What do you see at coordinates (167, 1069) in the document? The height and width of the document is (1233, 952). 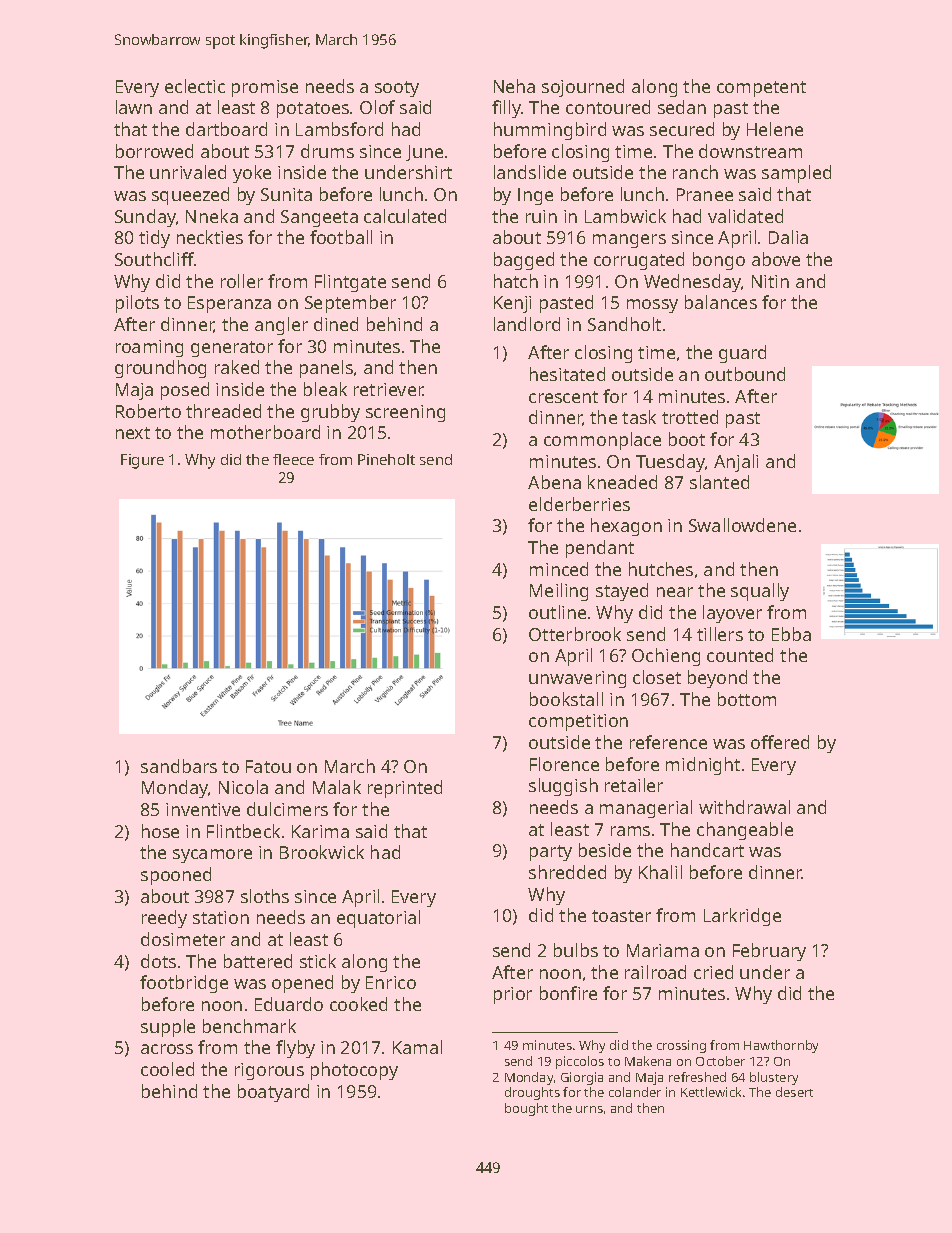 I see `cooled` at bounding box center [167, 1069].
